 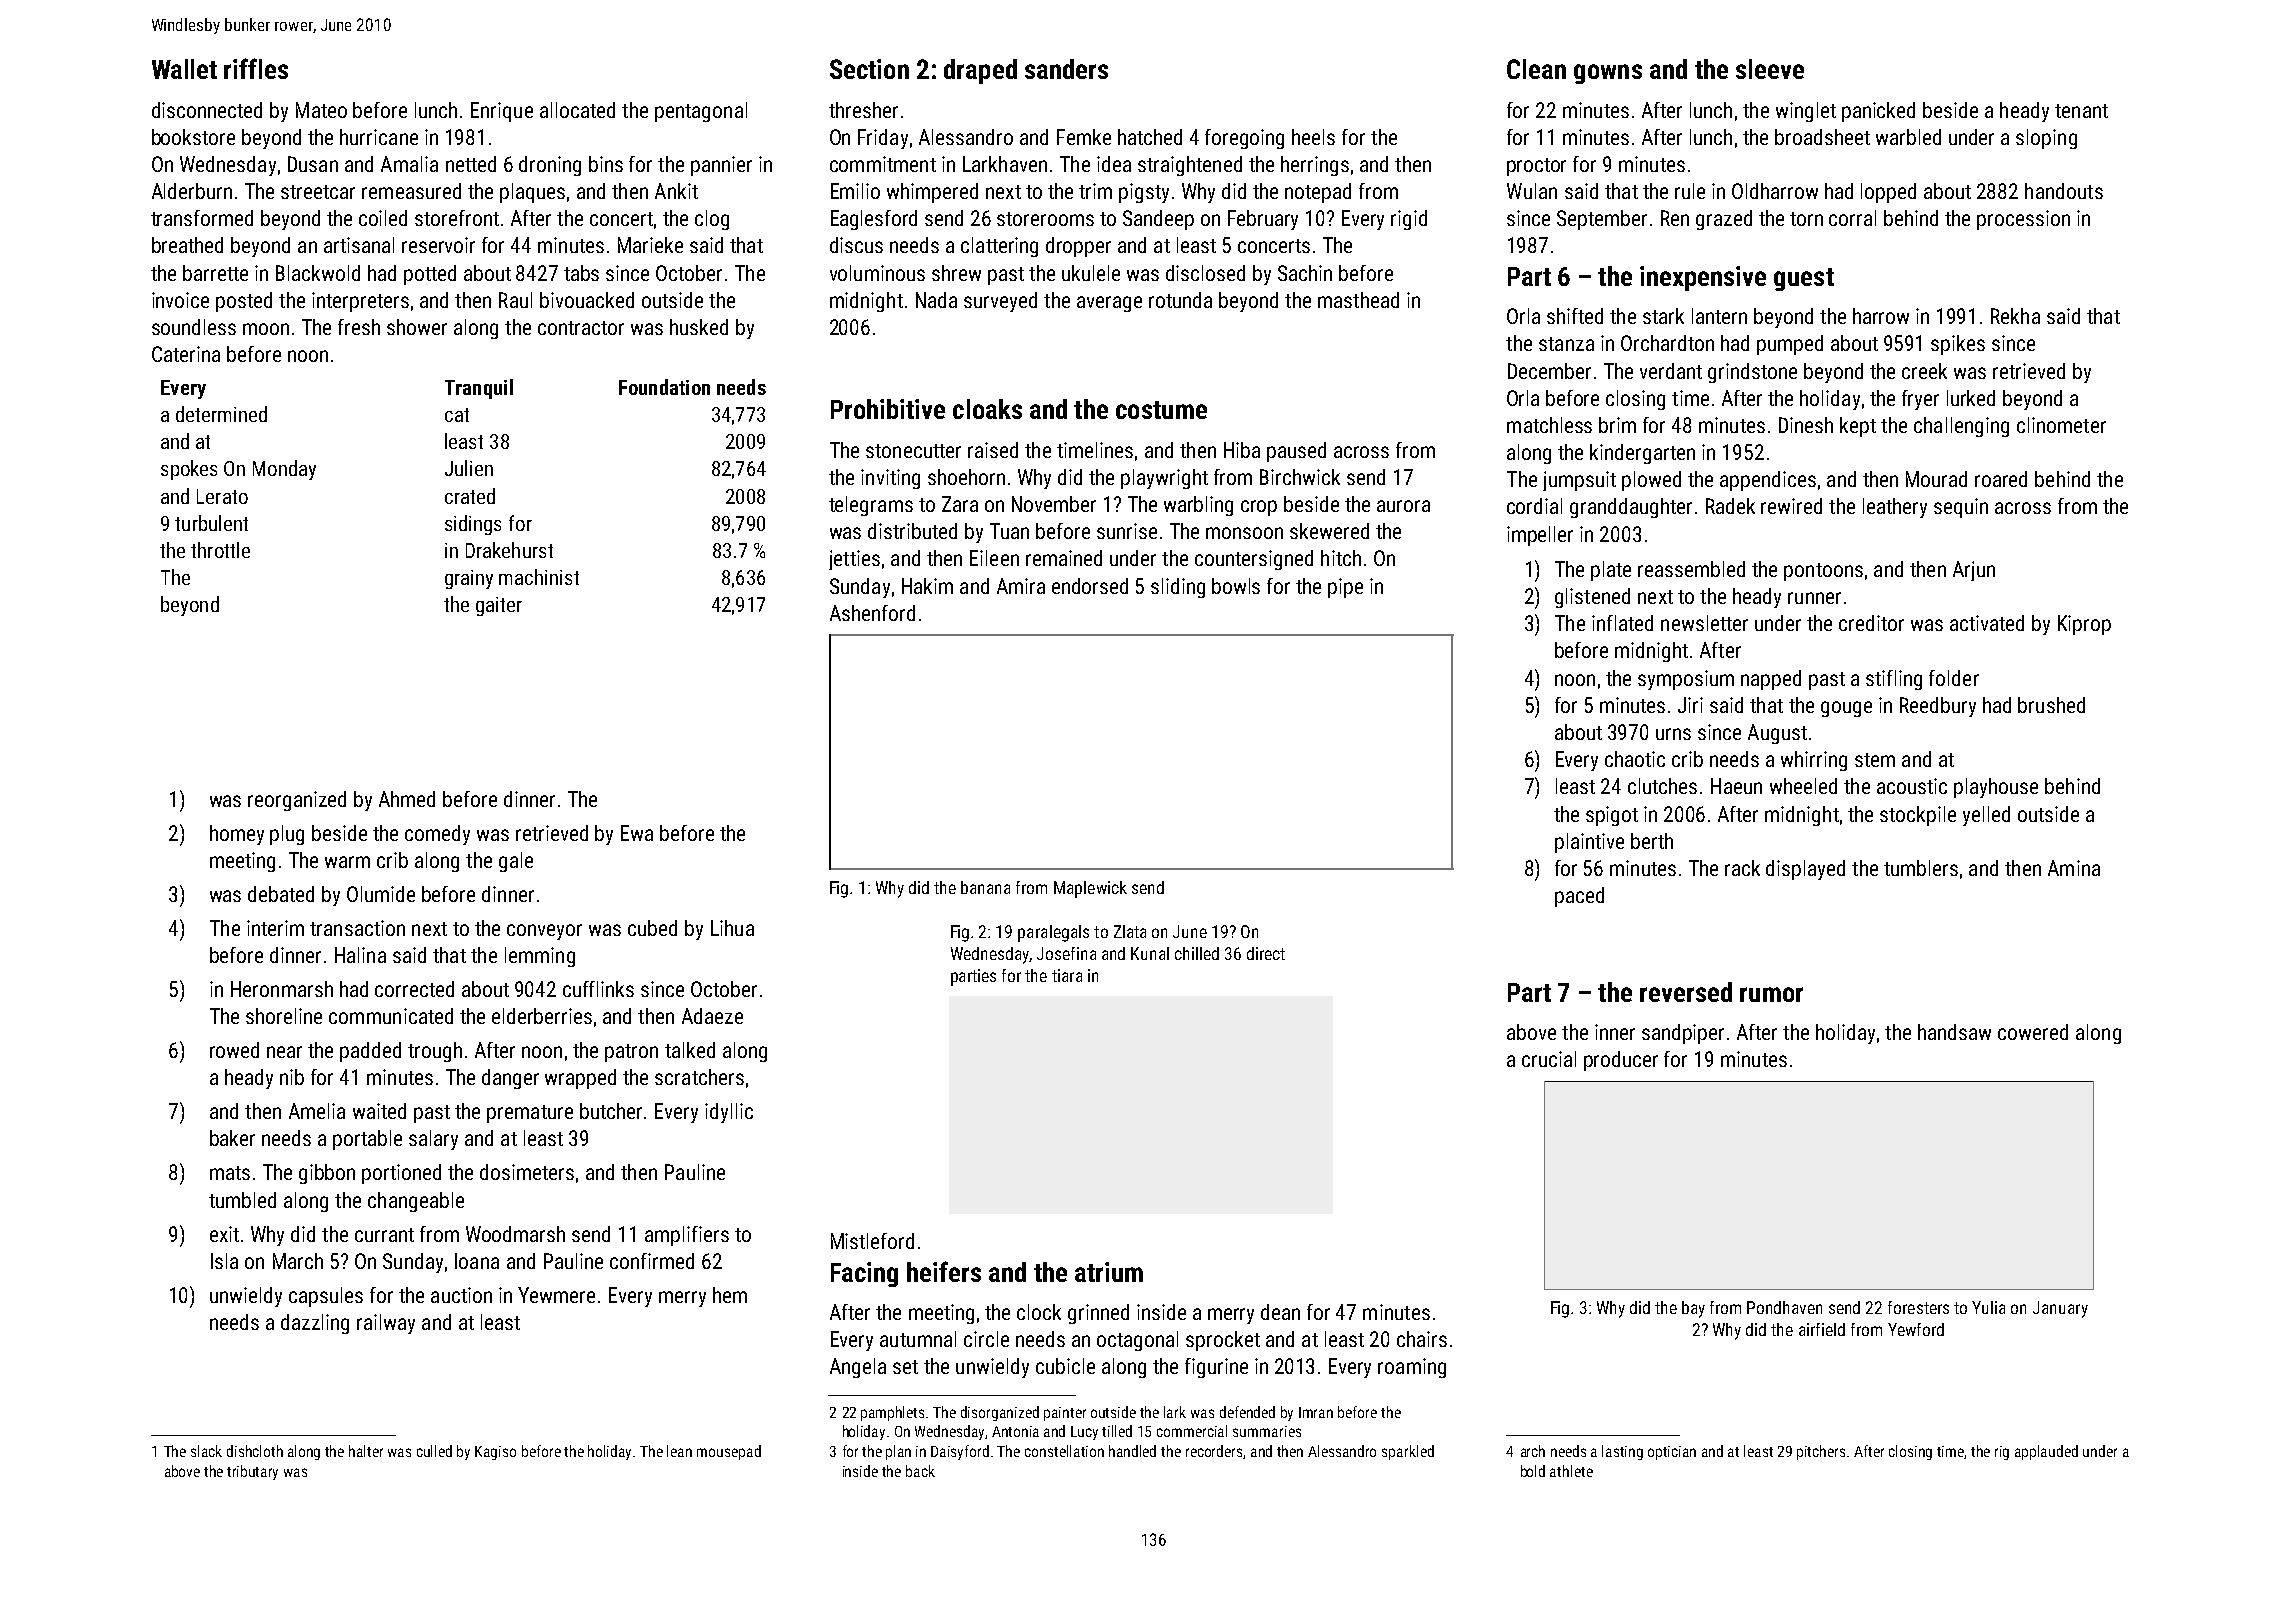 What do you see at coordinates (1888, 193) in the document?
I see `lopped` at bounding box center [1888, 193].
